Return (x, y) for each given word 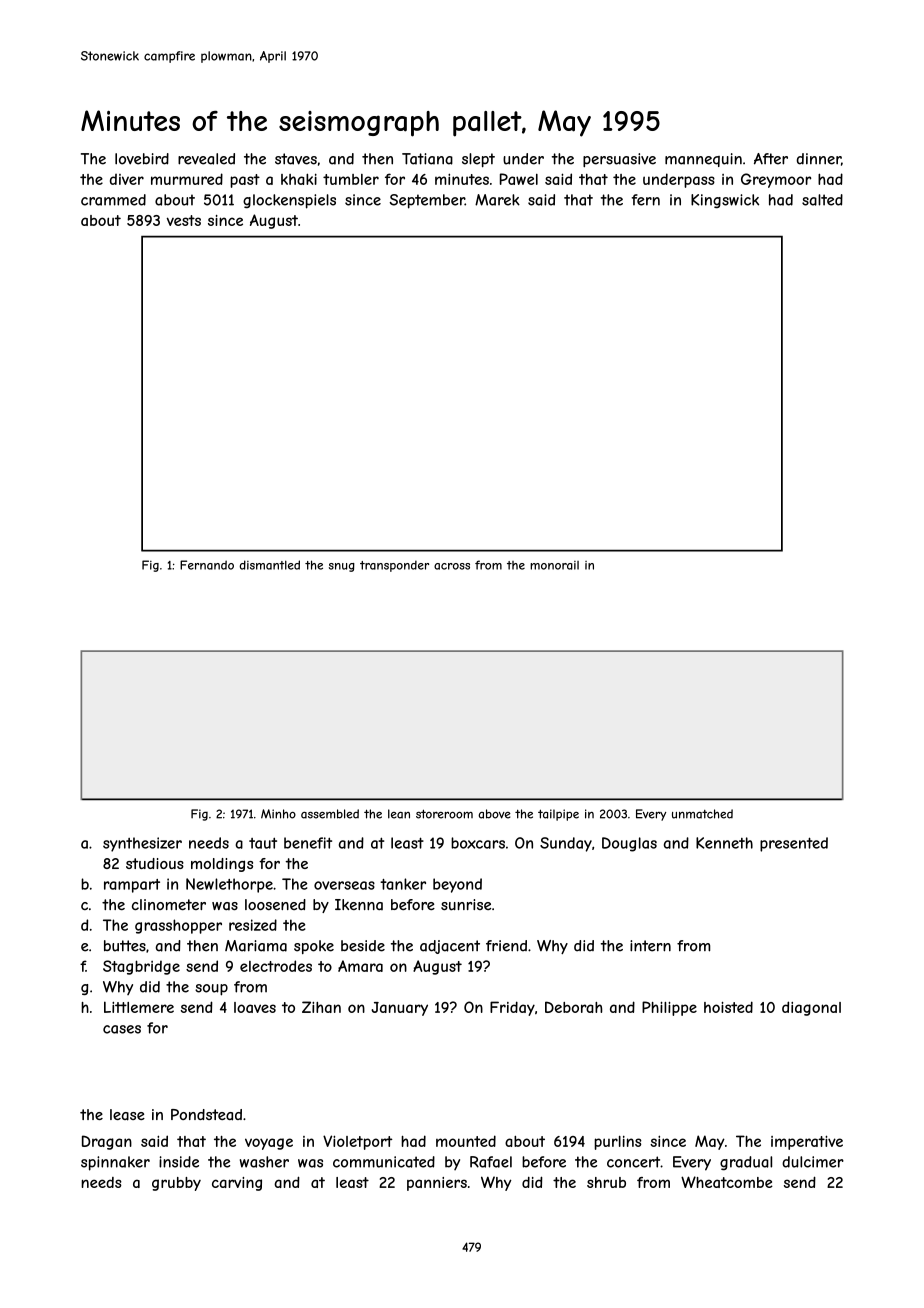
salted (822, 200)
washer (264, 1162)
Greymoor (776, 180)
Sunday (566, 844)
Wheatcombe (727, 1182)
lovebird (142, 159)
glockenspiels (289, 201)
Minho (278, 814)
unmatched (702, 814)
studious (155, 863)
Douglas (629, 844)
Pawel (519, 179)
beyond (457, 885)
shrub (606, 1182)
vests (184, 220)
